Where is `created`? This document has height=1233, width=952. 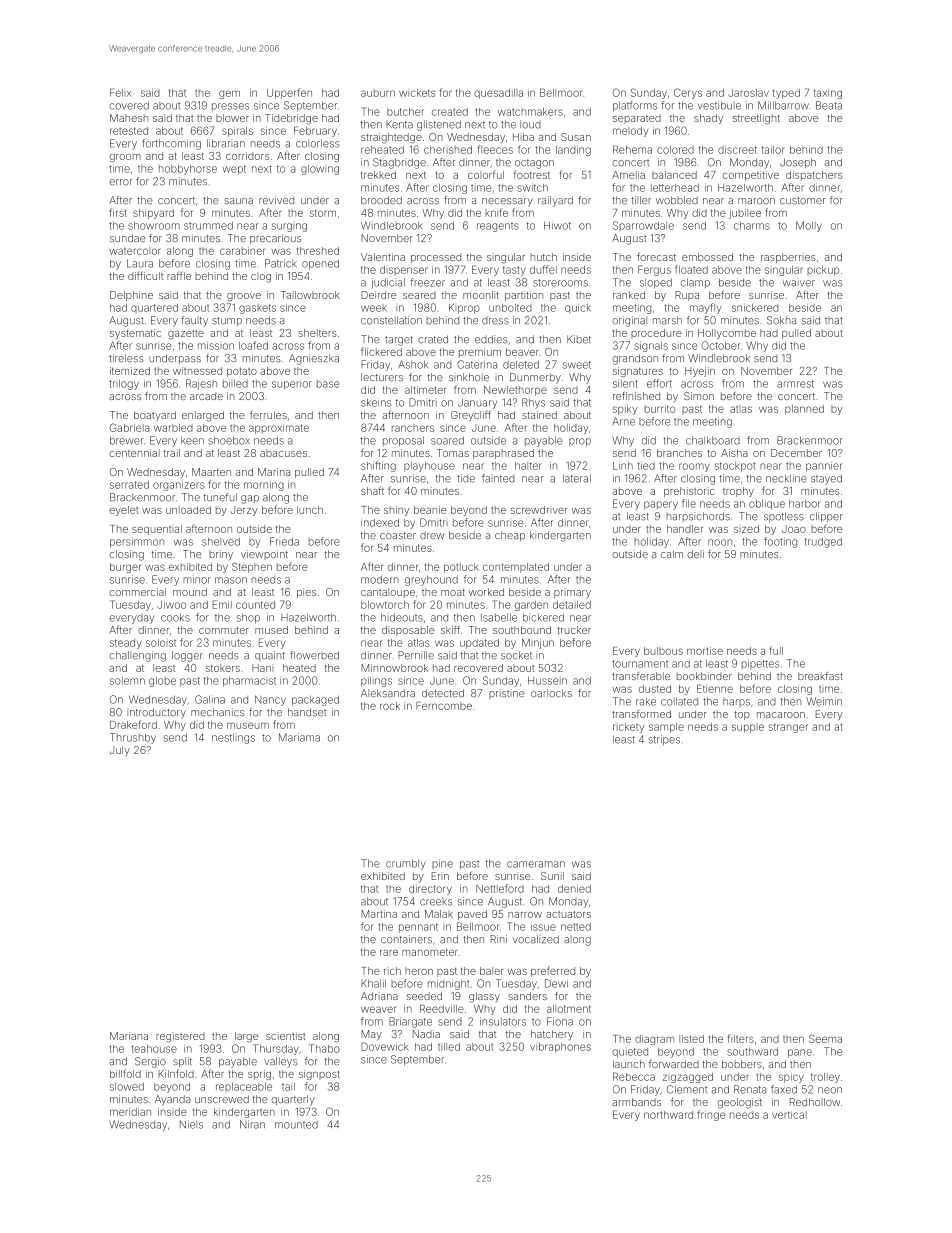
created is located at coordinates (450, 112).
